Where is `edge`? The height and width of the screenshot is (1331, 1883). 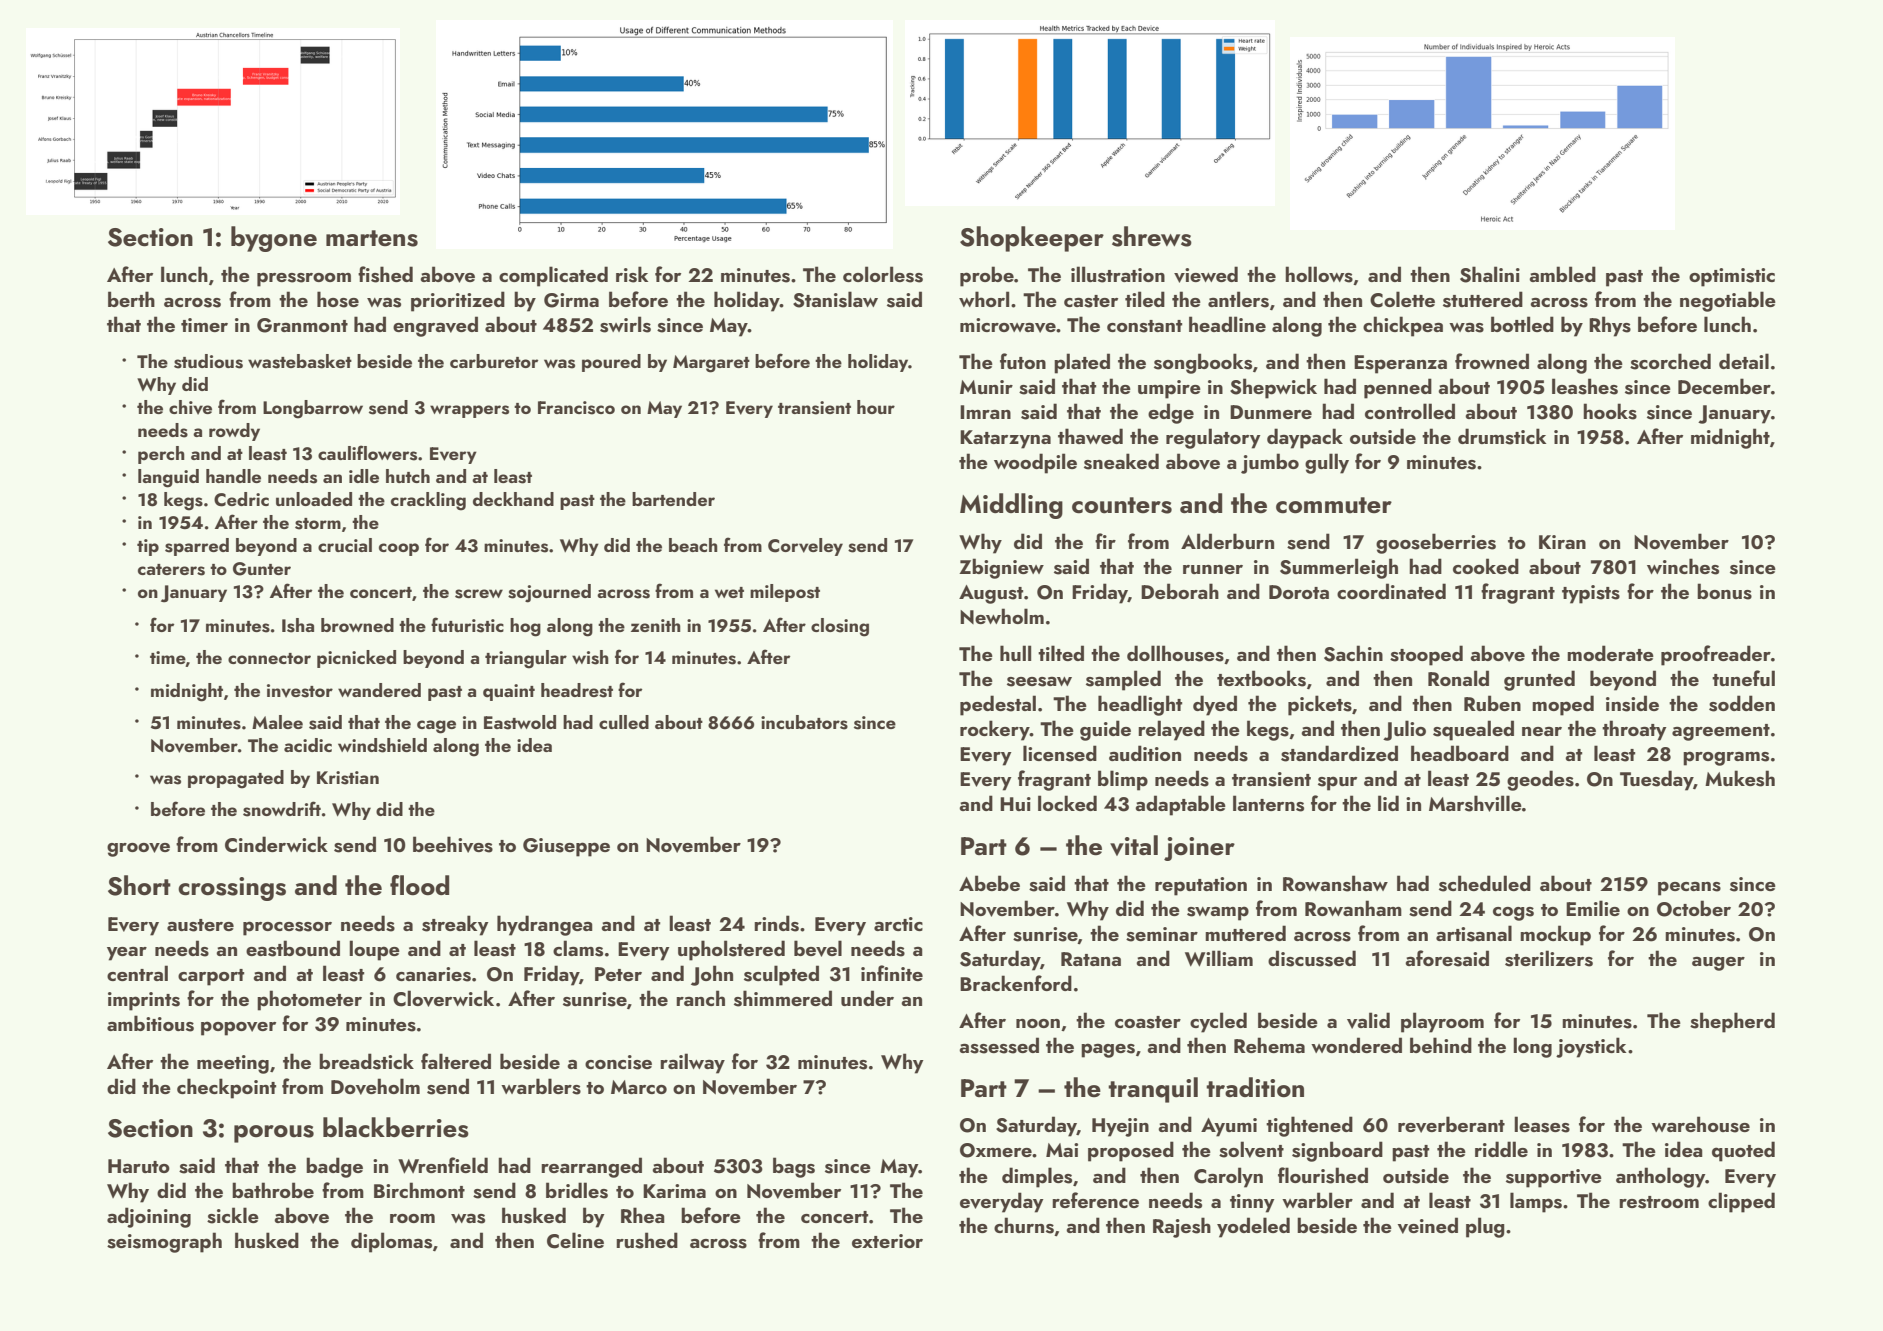
edge is located at coordinates (1171, 413).
